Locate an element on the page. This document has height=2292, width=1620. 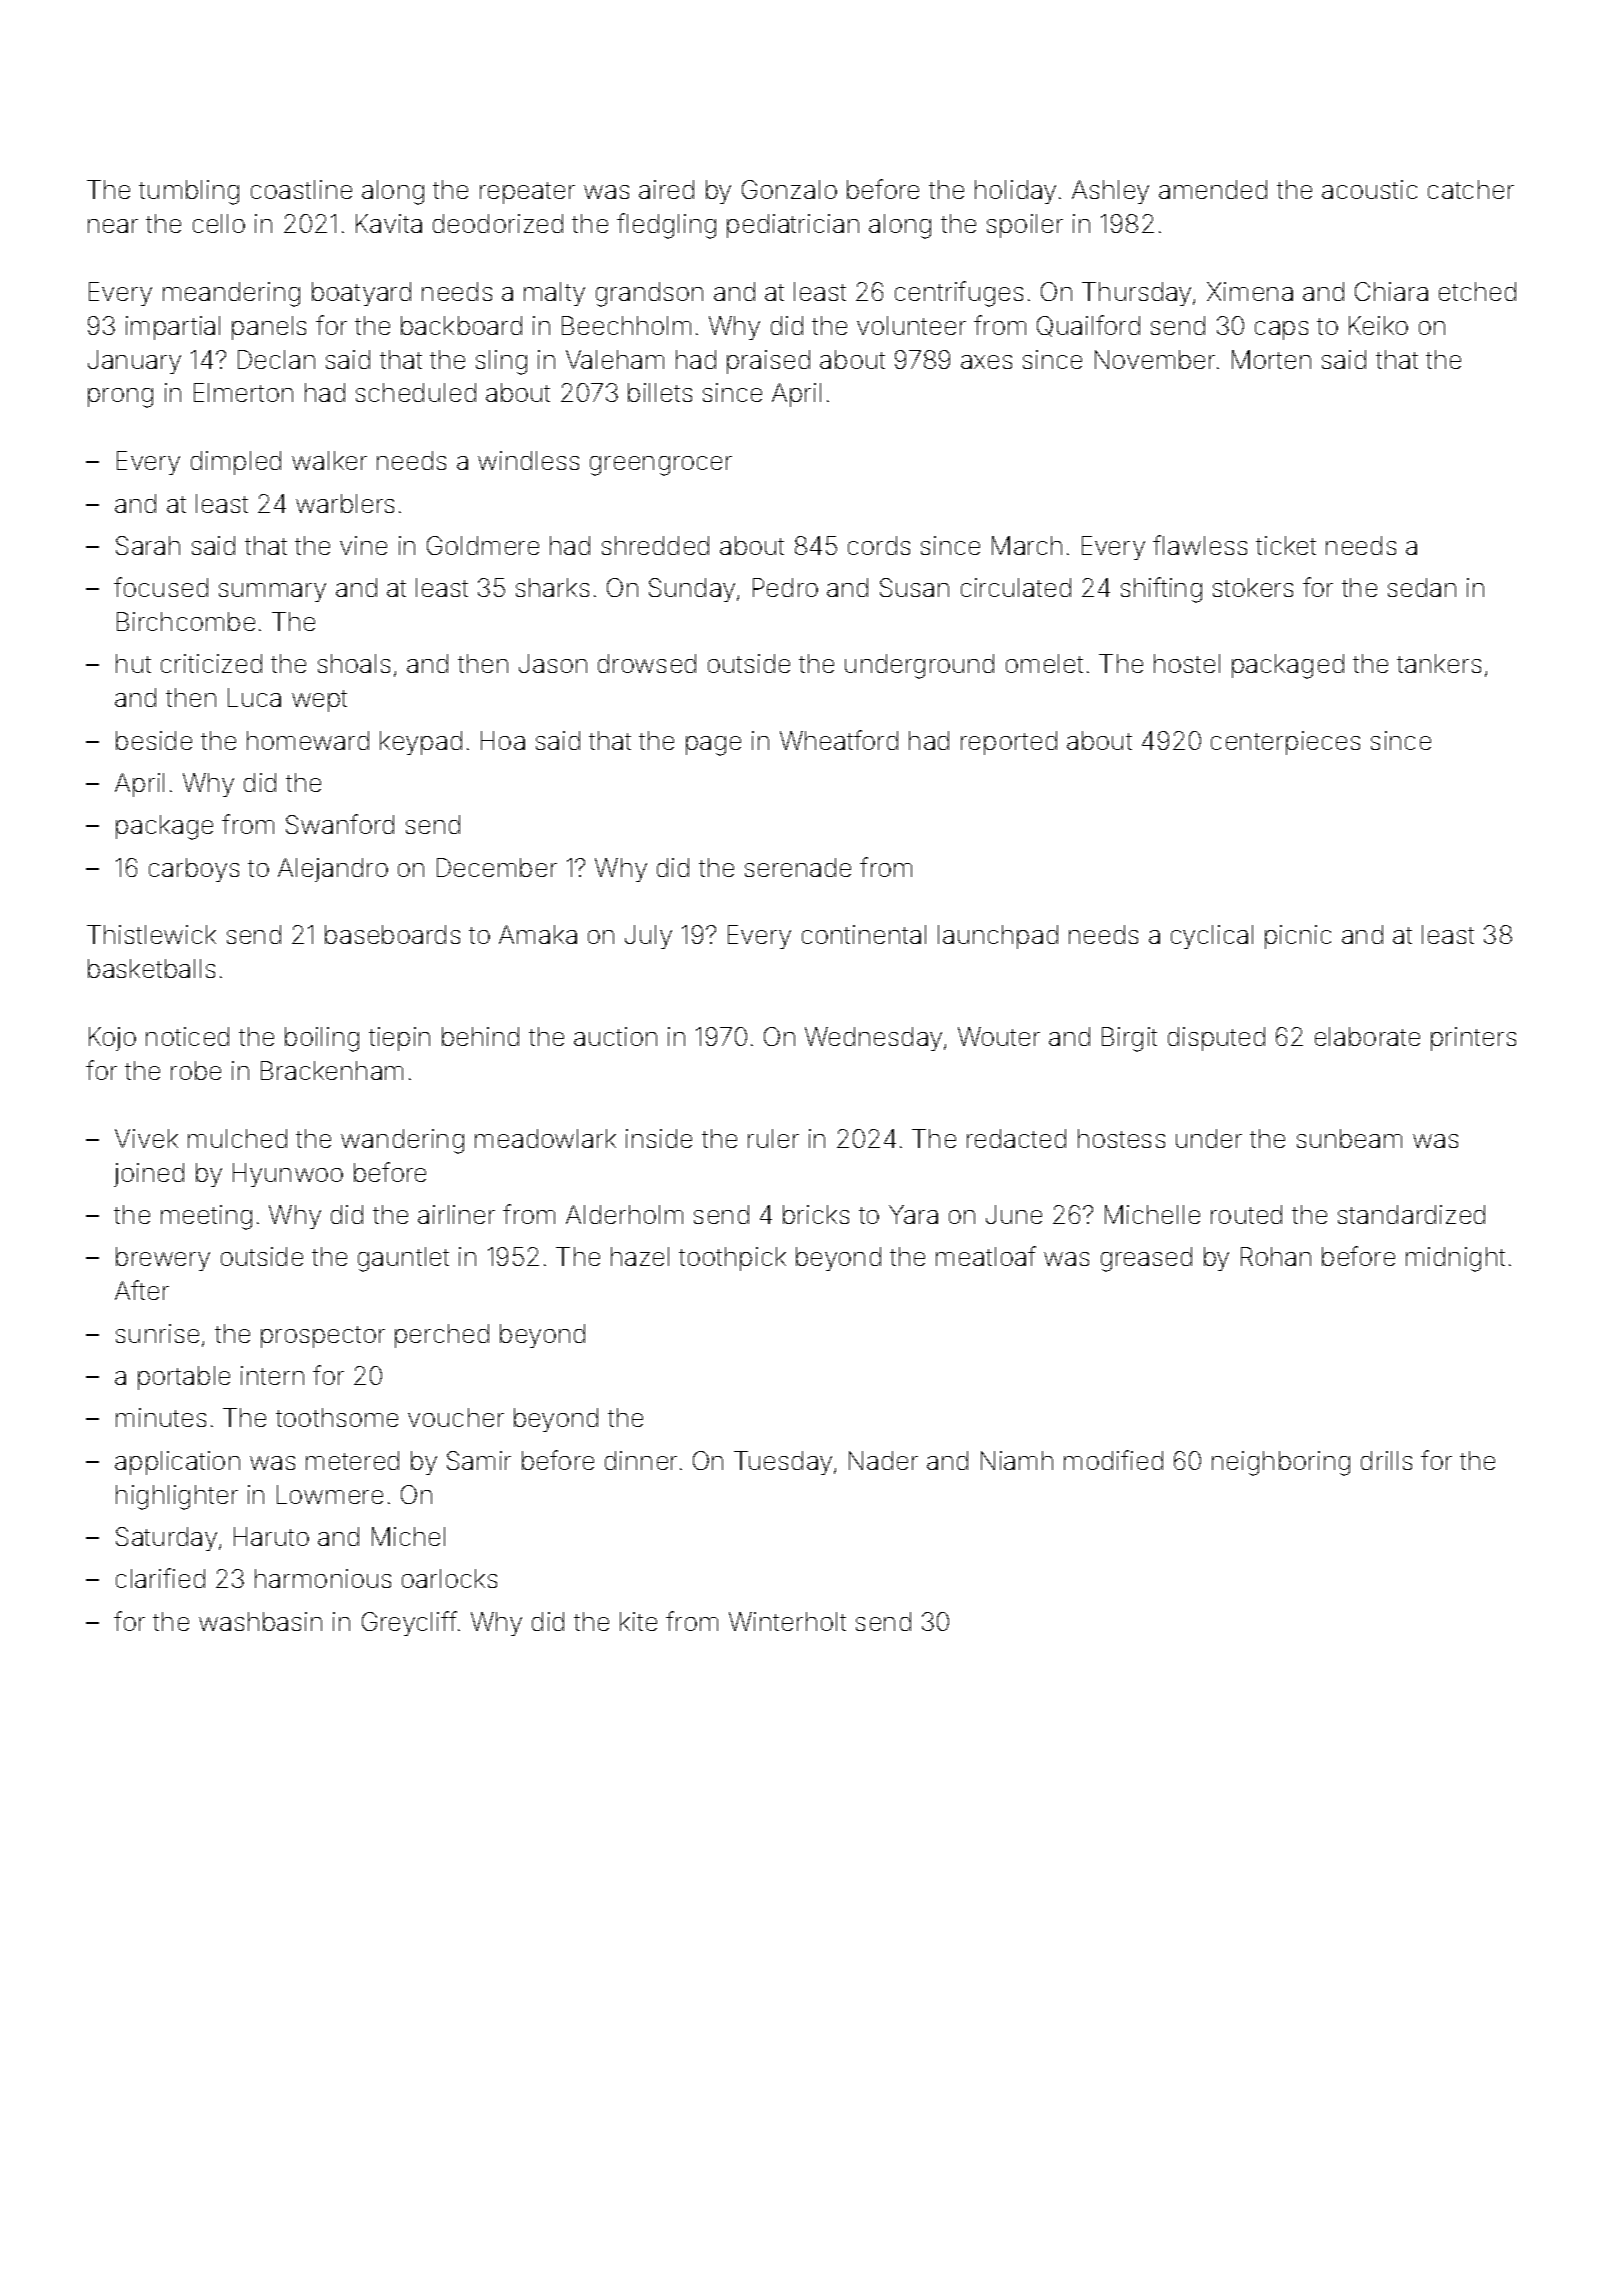
tumbling is located at coordinates (189, 192).
